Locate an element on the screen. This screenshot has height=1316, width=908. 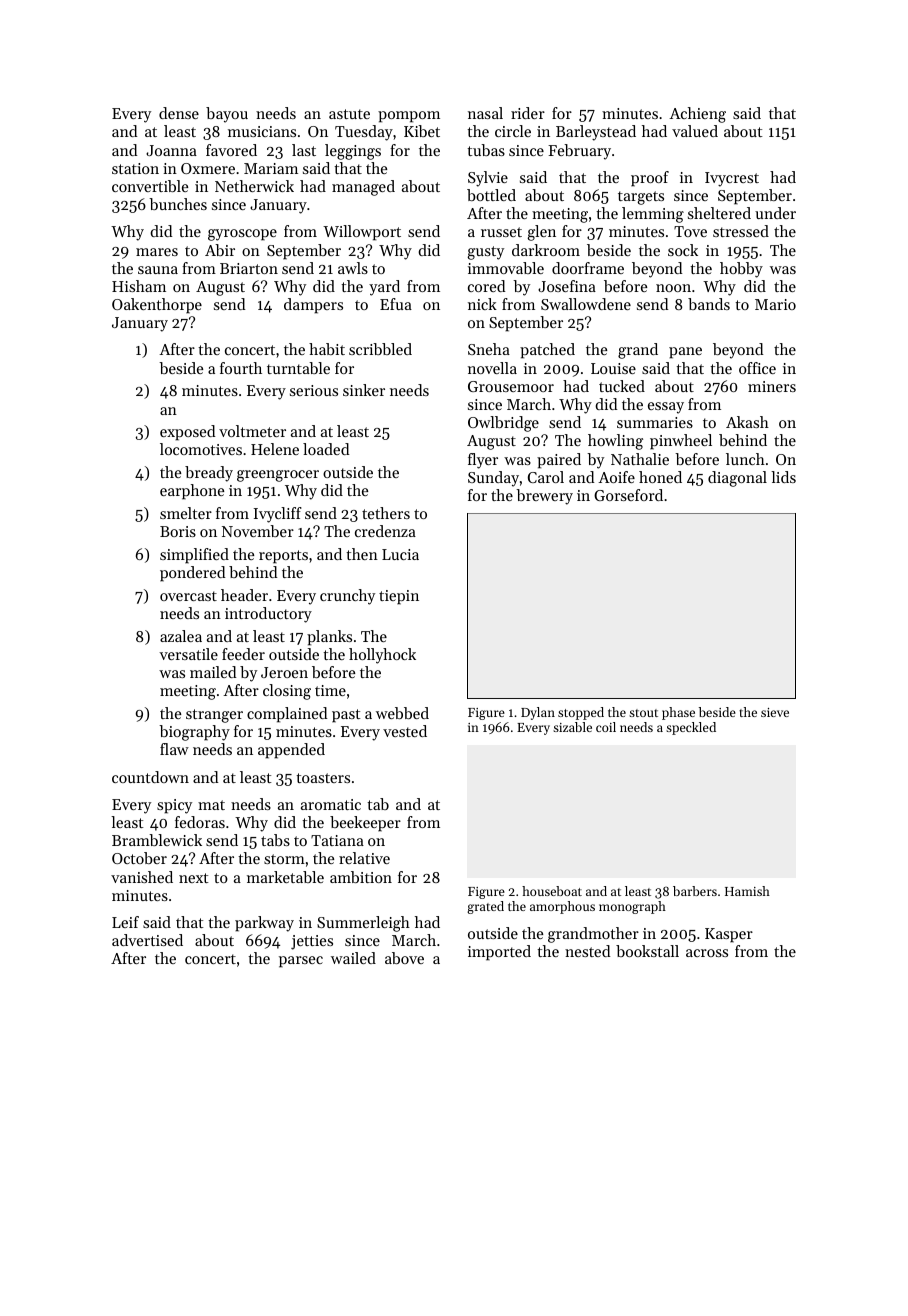
awls is located at coordinates (353, 268).
